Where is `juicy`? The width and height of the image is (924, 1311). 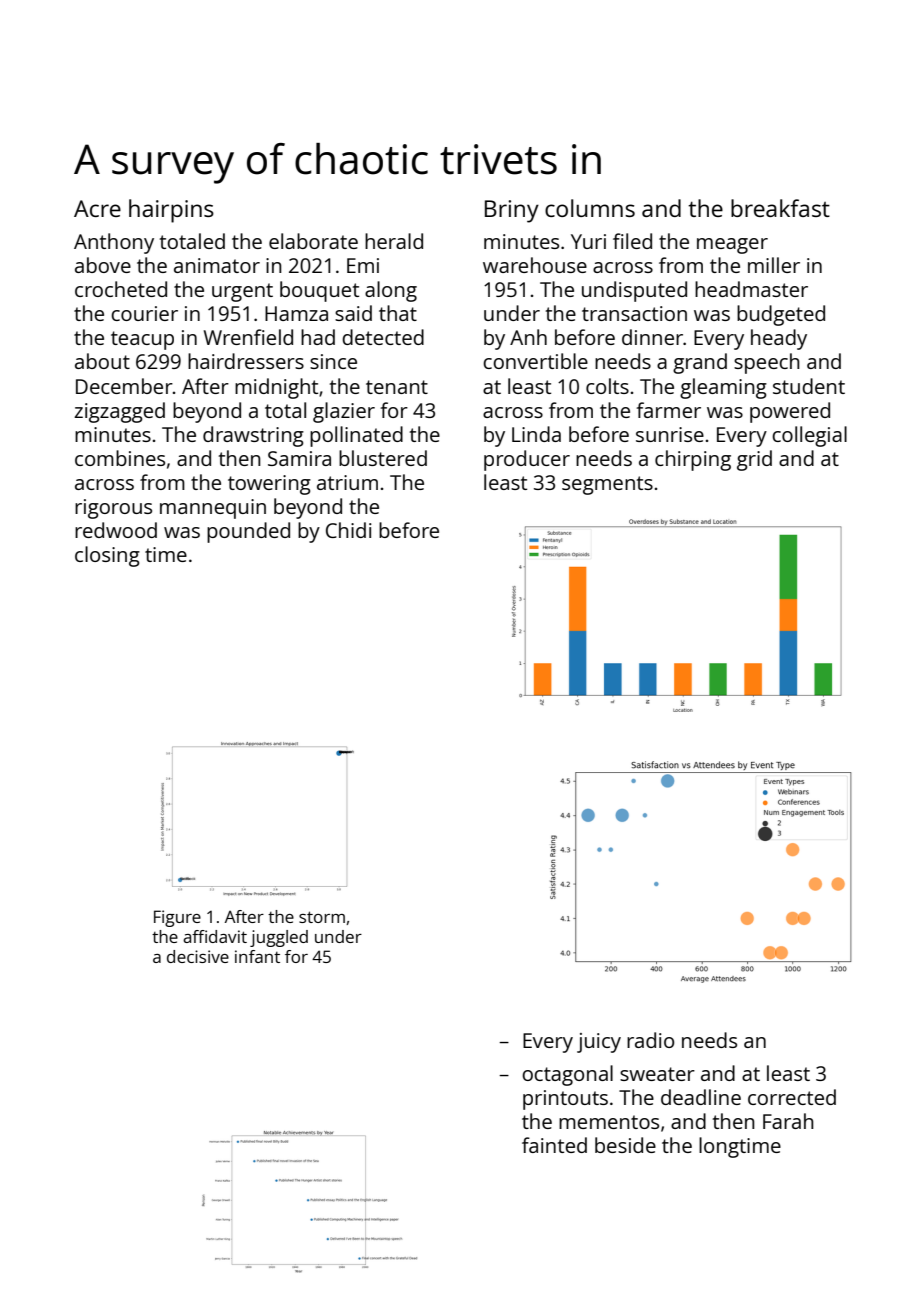 juicy is located at coordinates (599, 1043).
